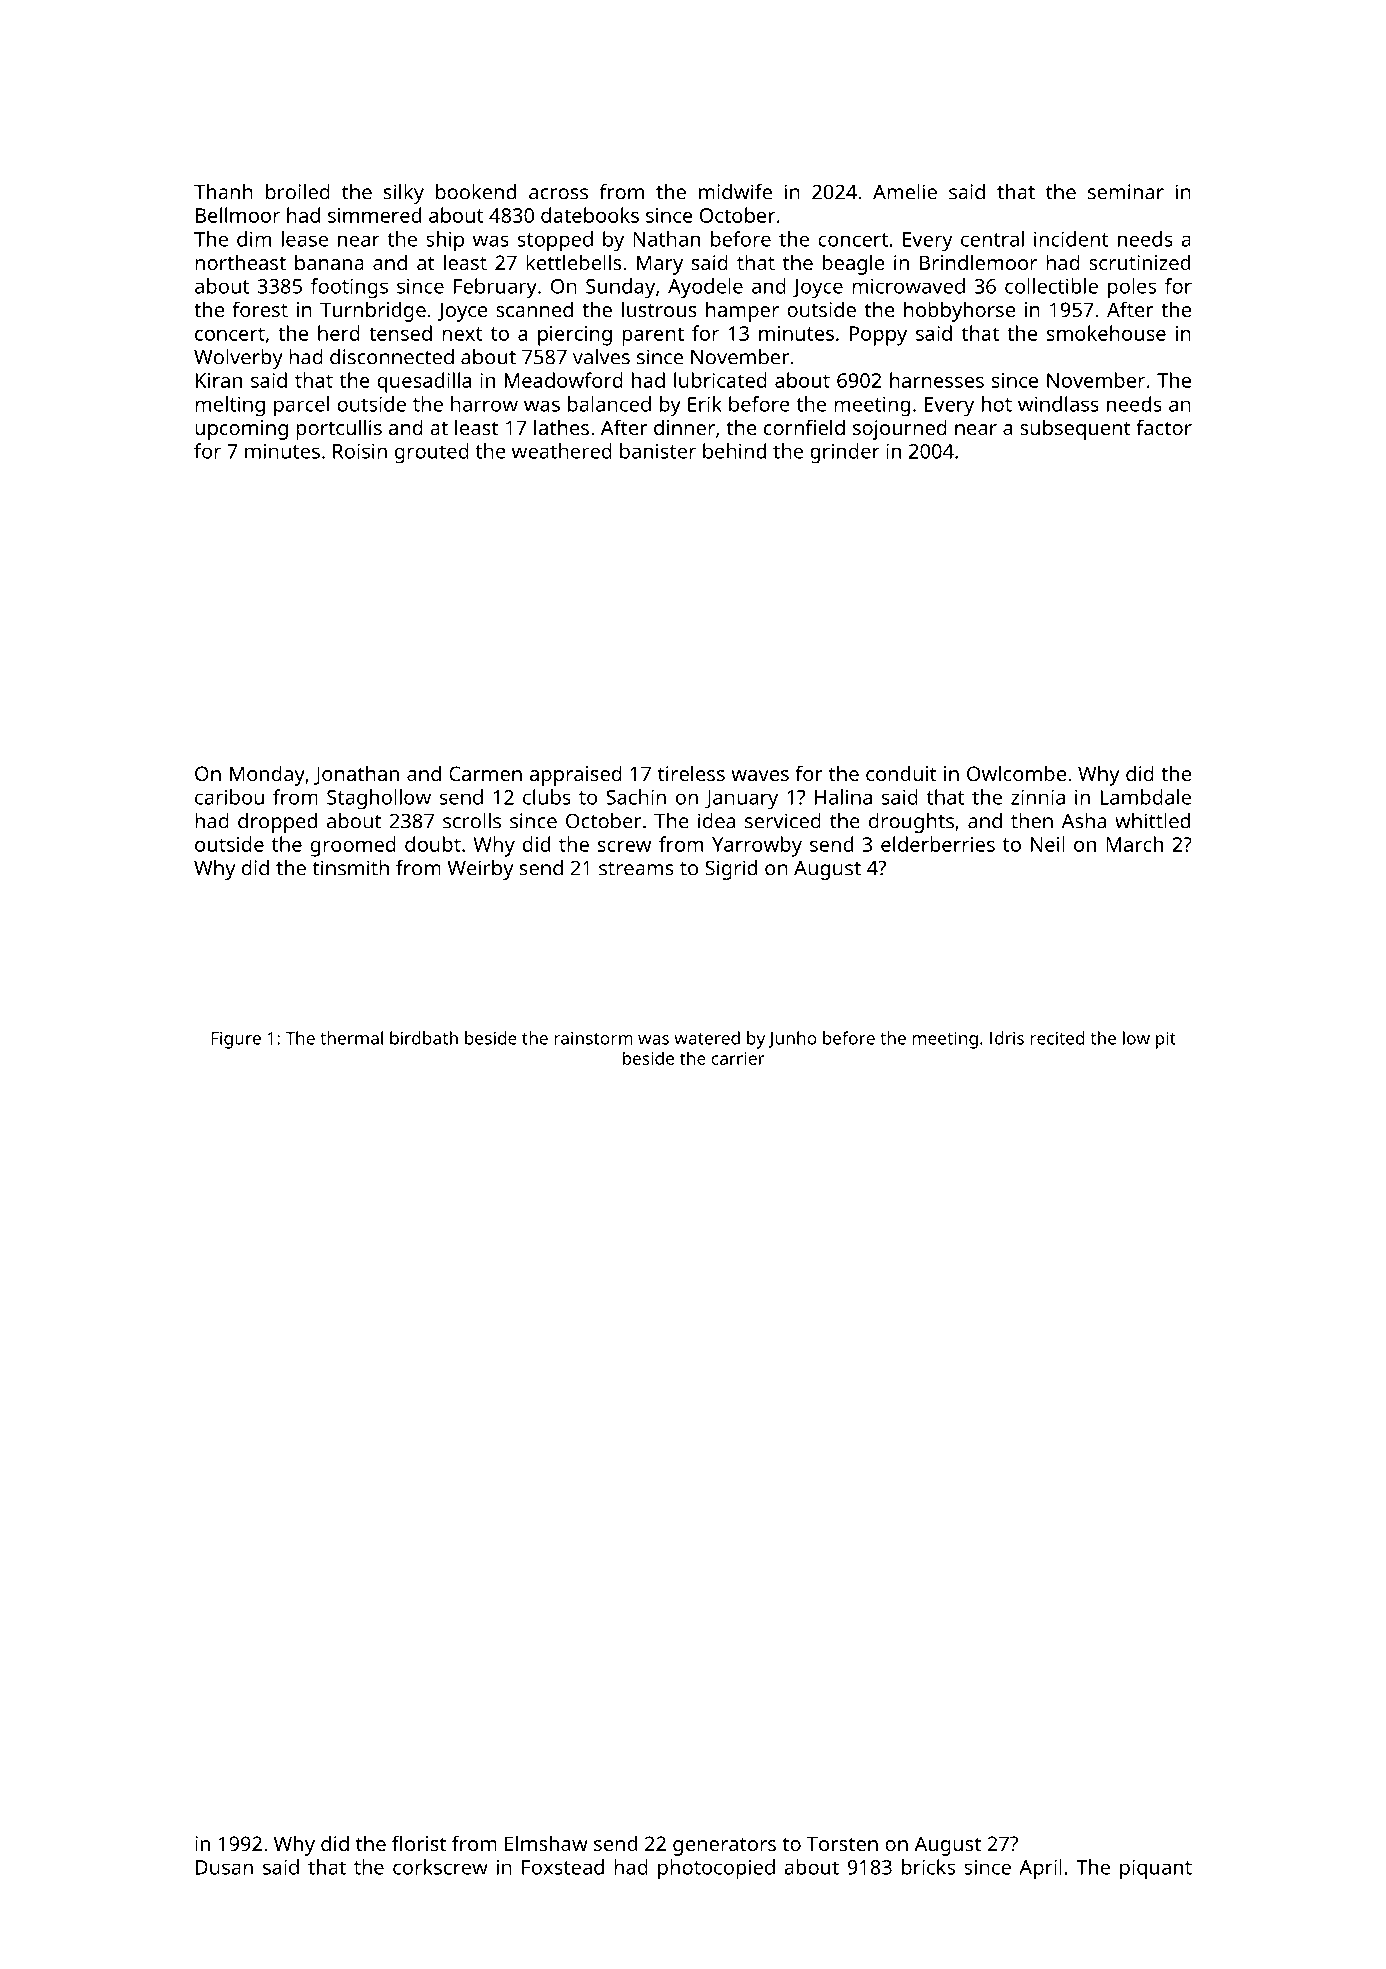 The width and height of the page is (1386, 1969). Describe the element at coordinates (1145, 797) in the page. I see `Lambdale` at that location.
